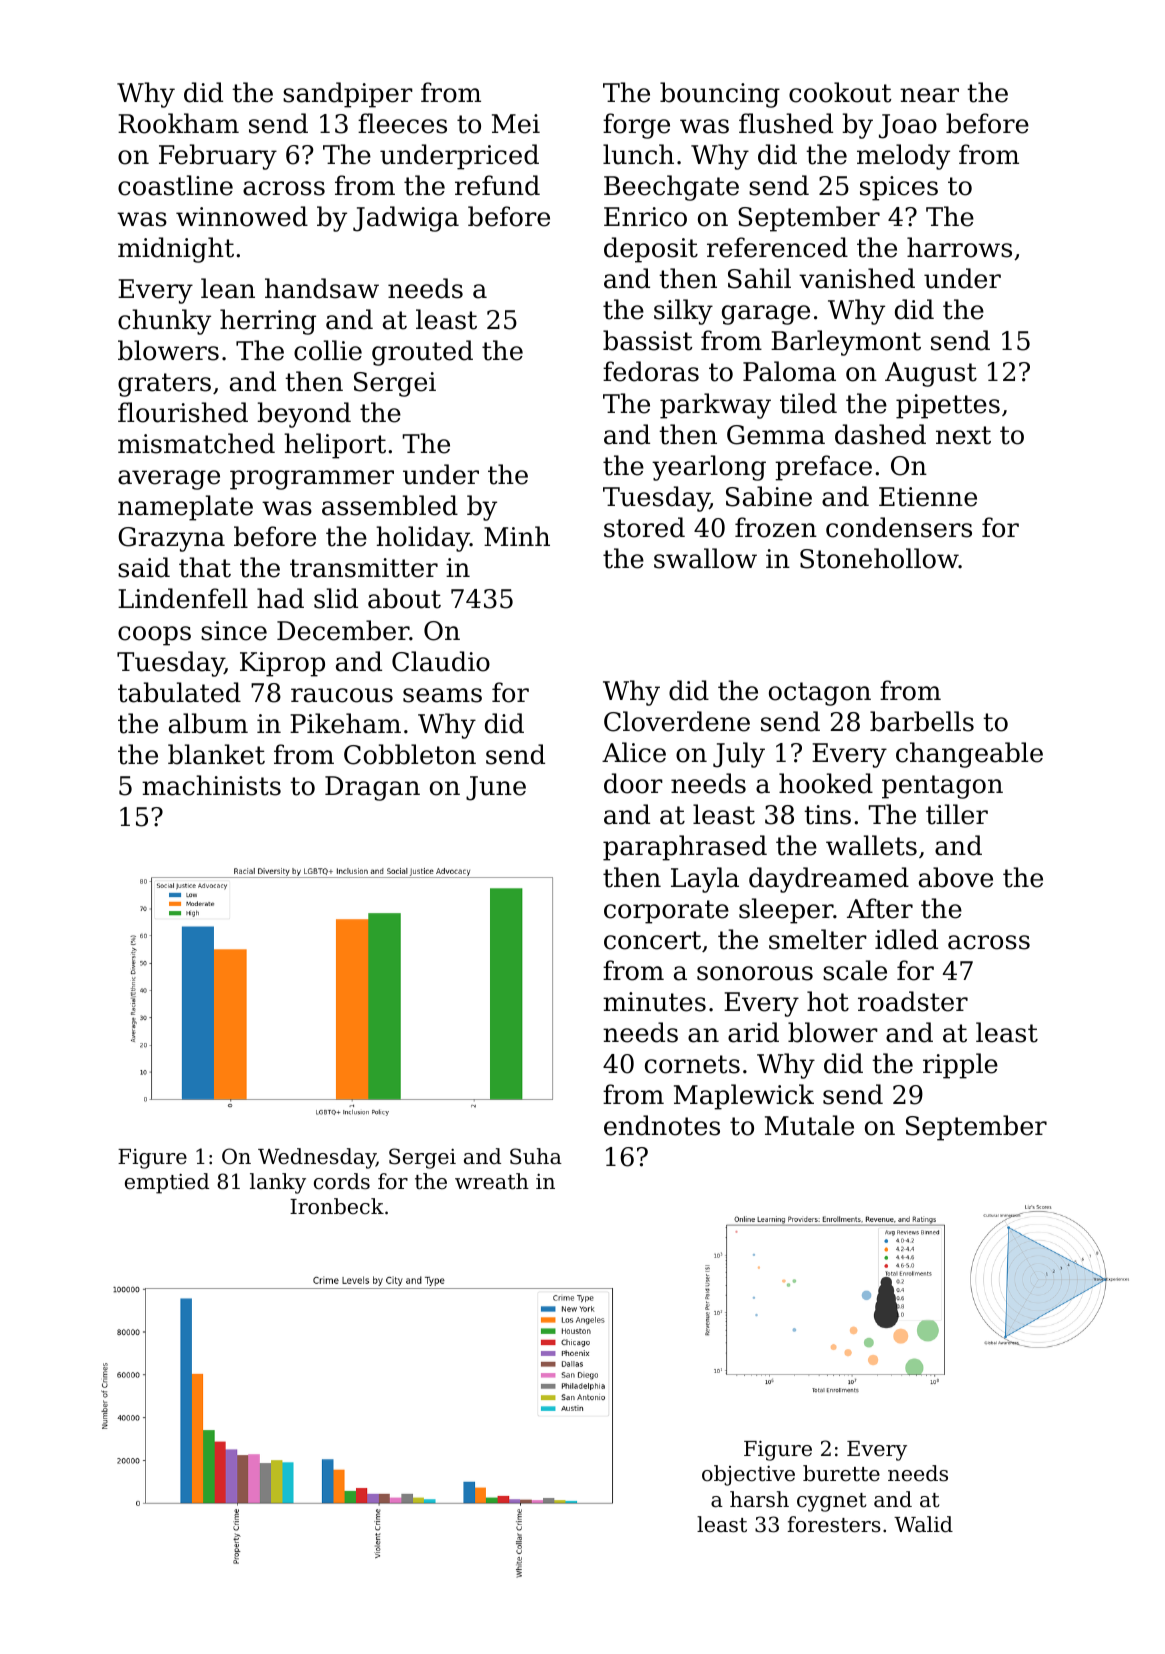 The image size is (1165, 1654). I want to click on sandpiper, so click(348, 95).
